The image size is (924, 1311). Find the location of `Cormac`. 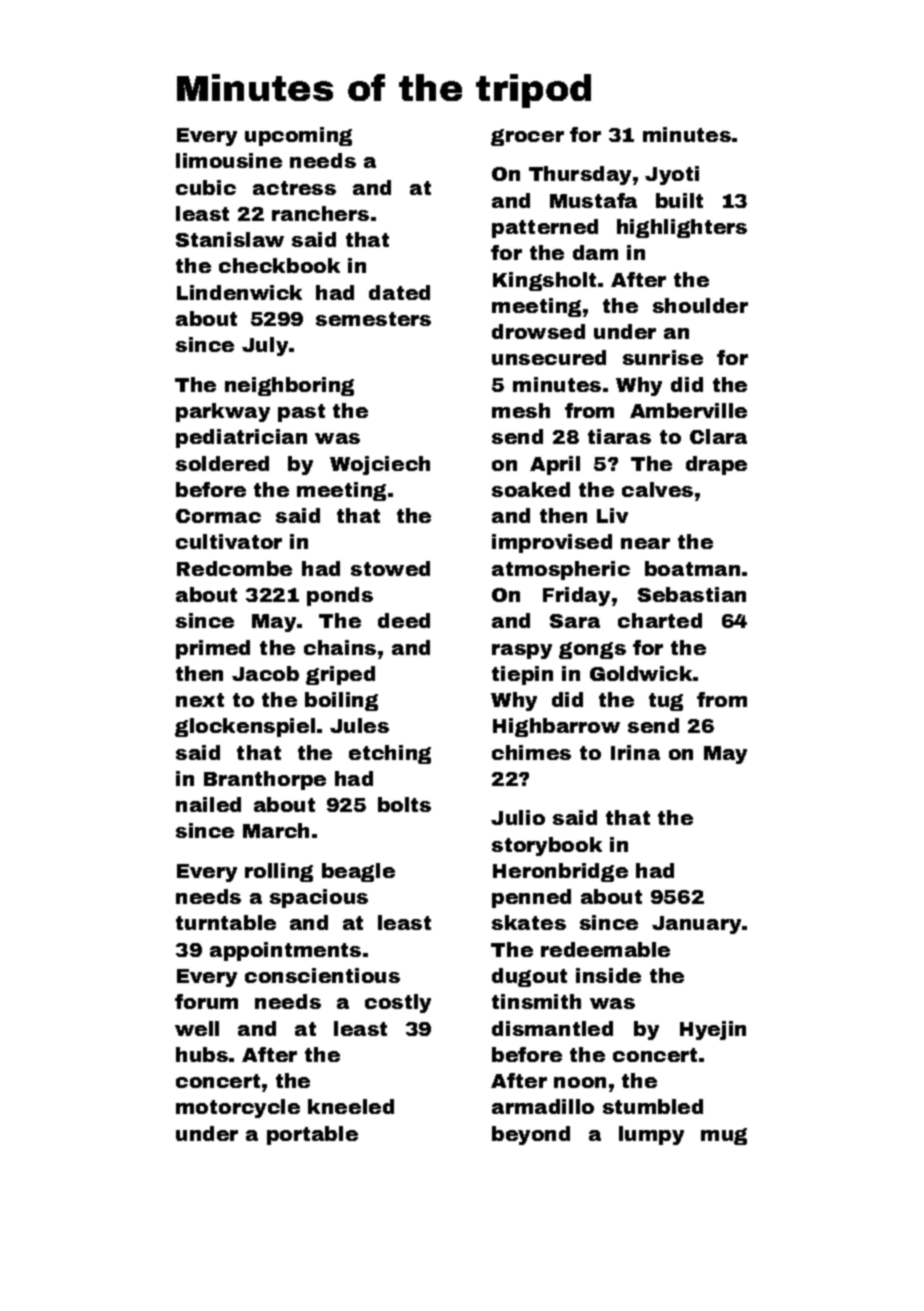

Cormac is located at coordinates (218, 516).
